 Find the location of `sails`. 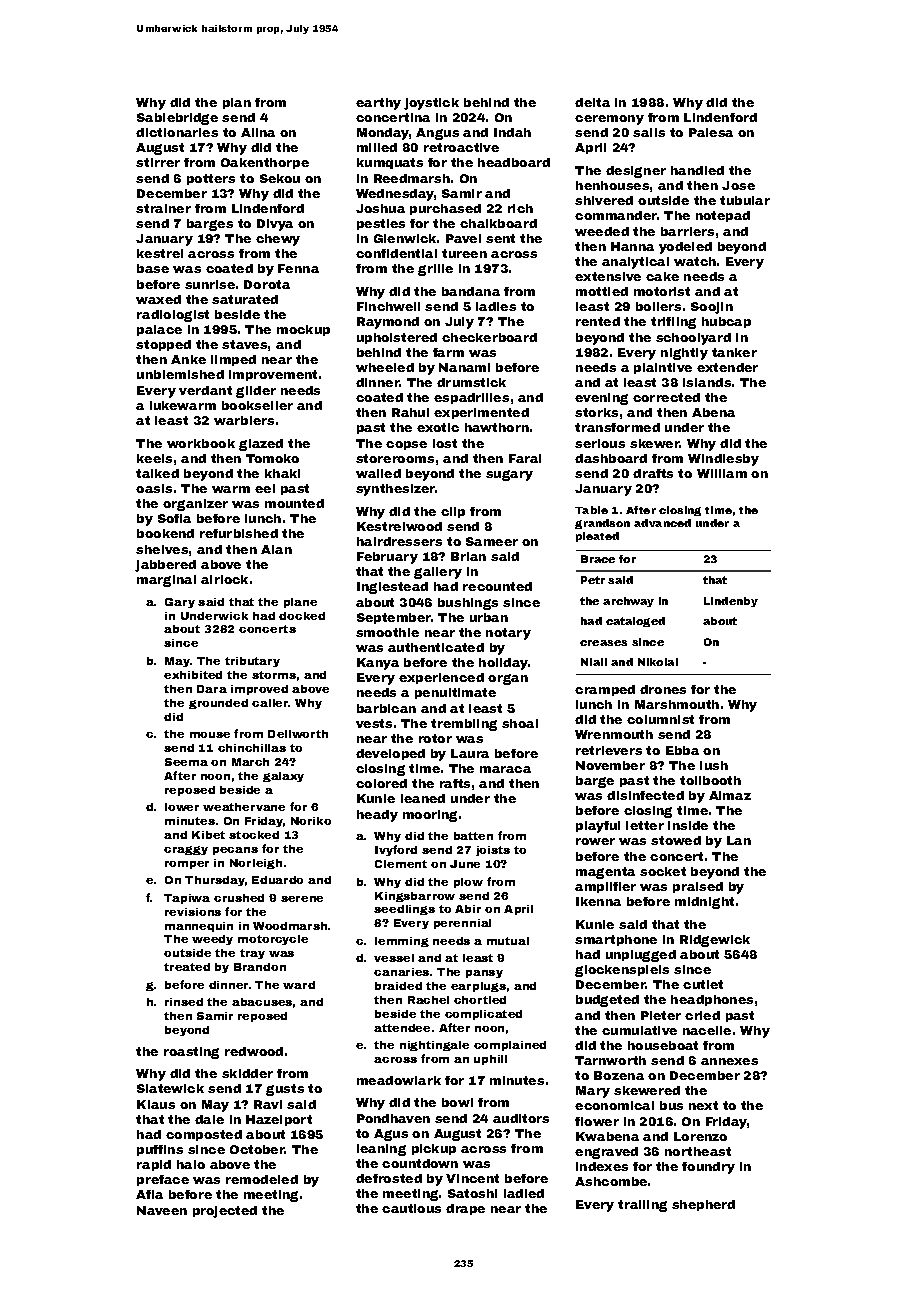

sails is located at coordinates (649, 132).
